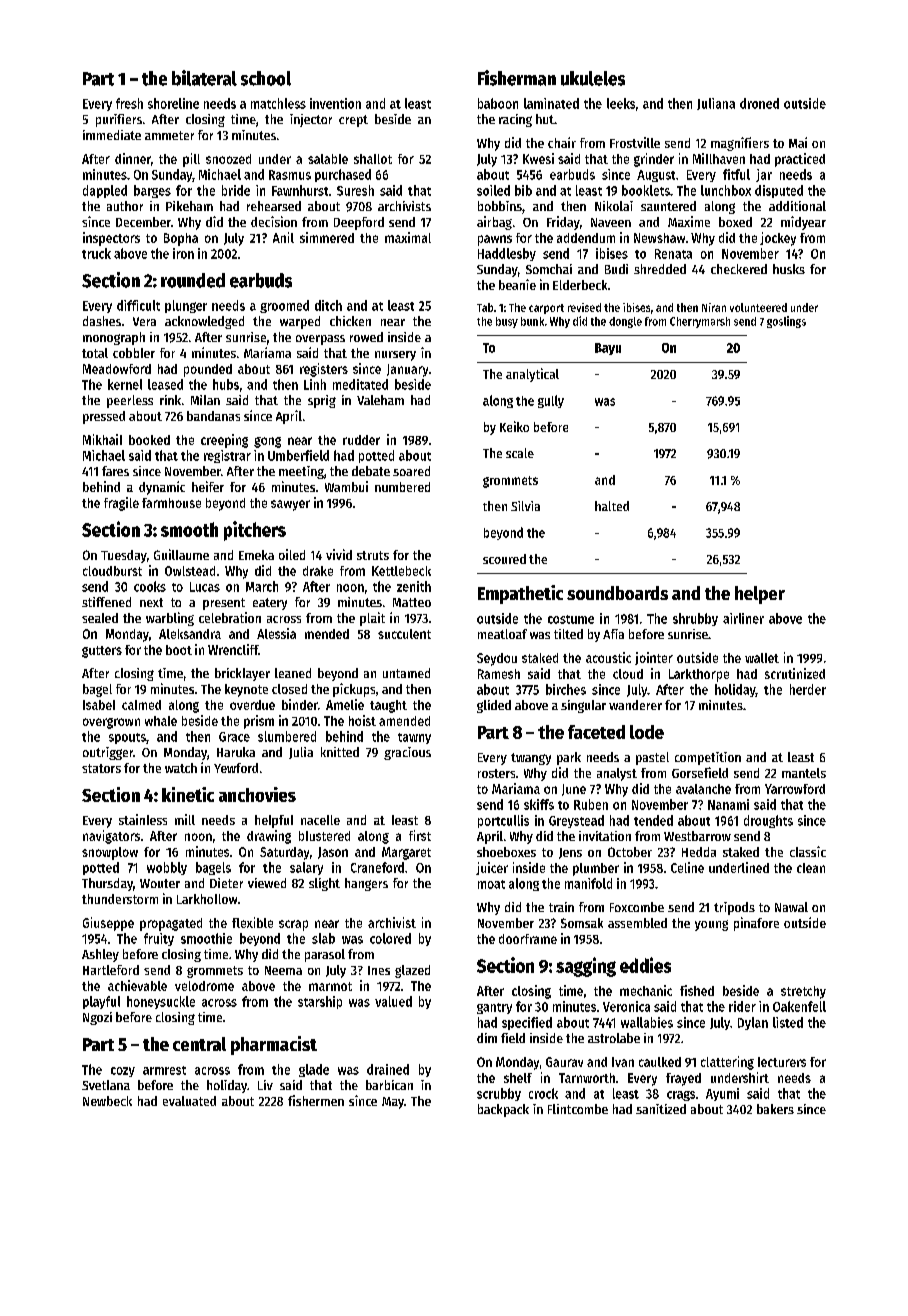  What do you see at coordinates (149, 440) in the page?
I see `booked` at bounding box center [149, 440].
